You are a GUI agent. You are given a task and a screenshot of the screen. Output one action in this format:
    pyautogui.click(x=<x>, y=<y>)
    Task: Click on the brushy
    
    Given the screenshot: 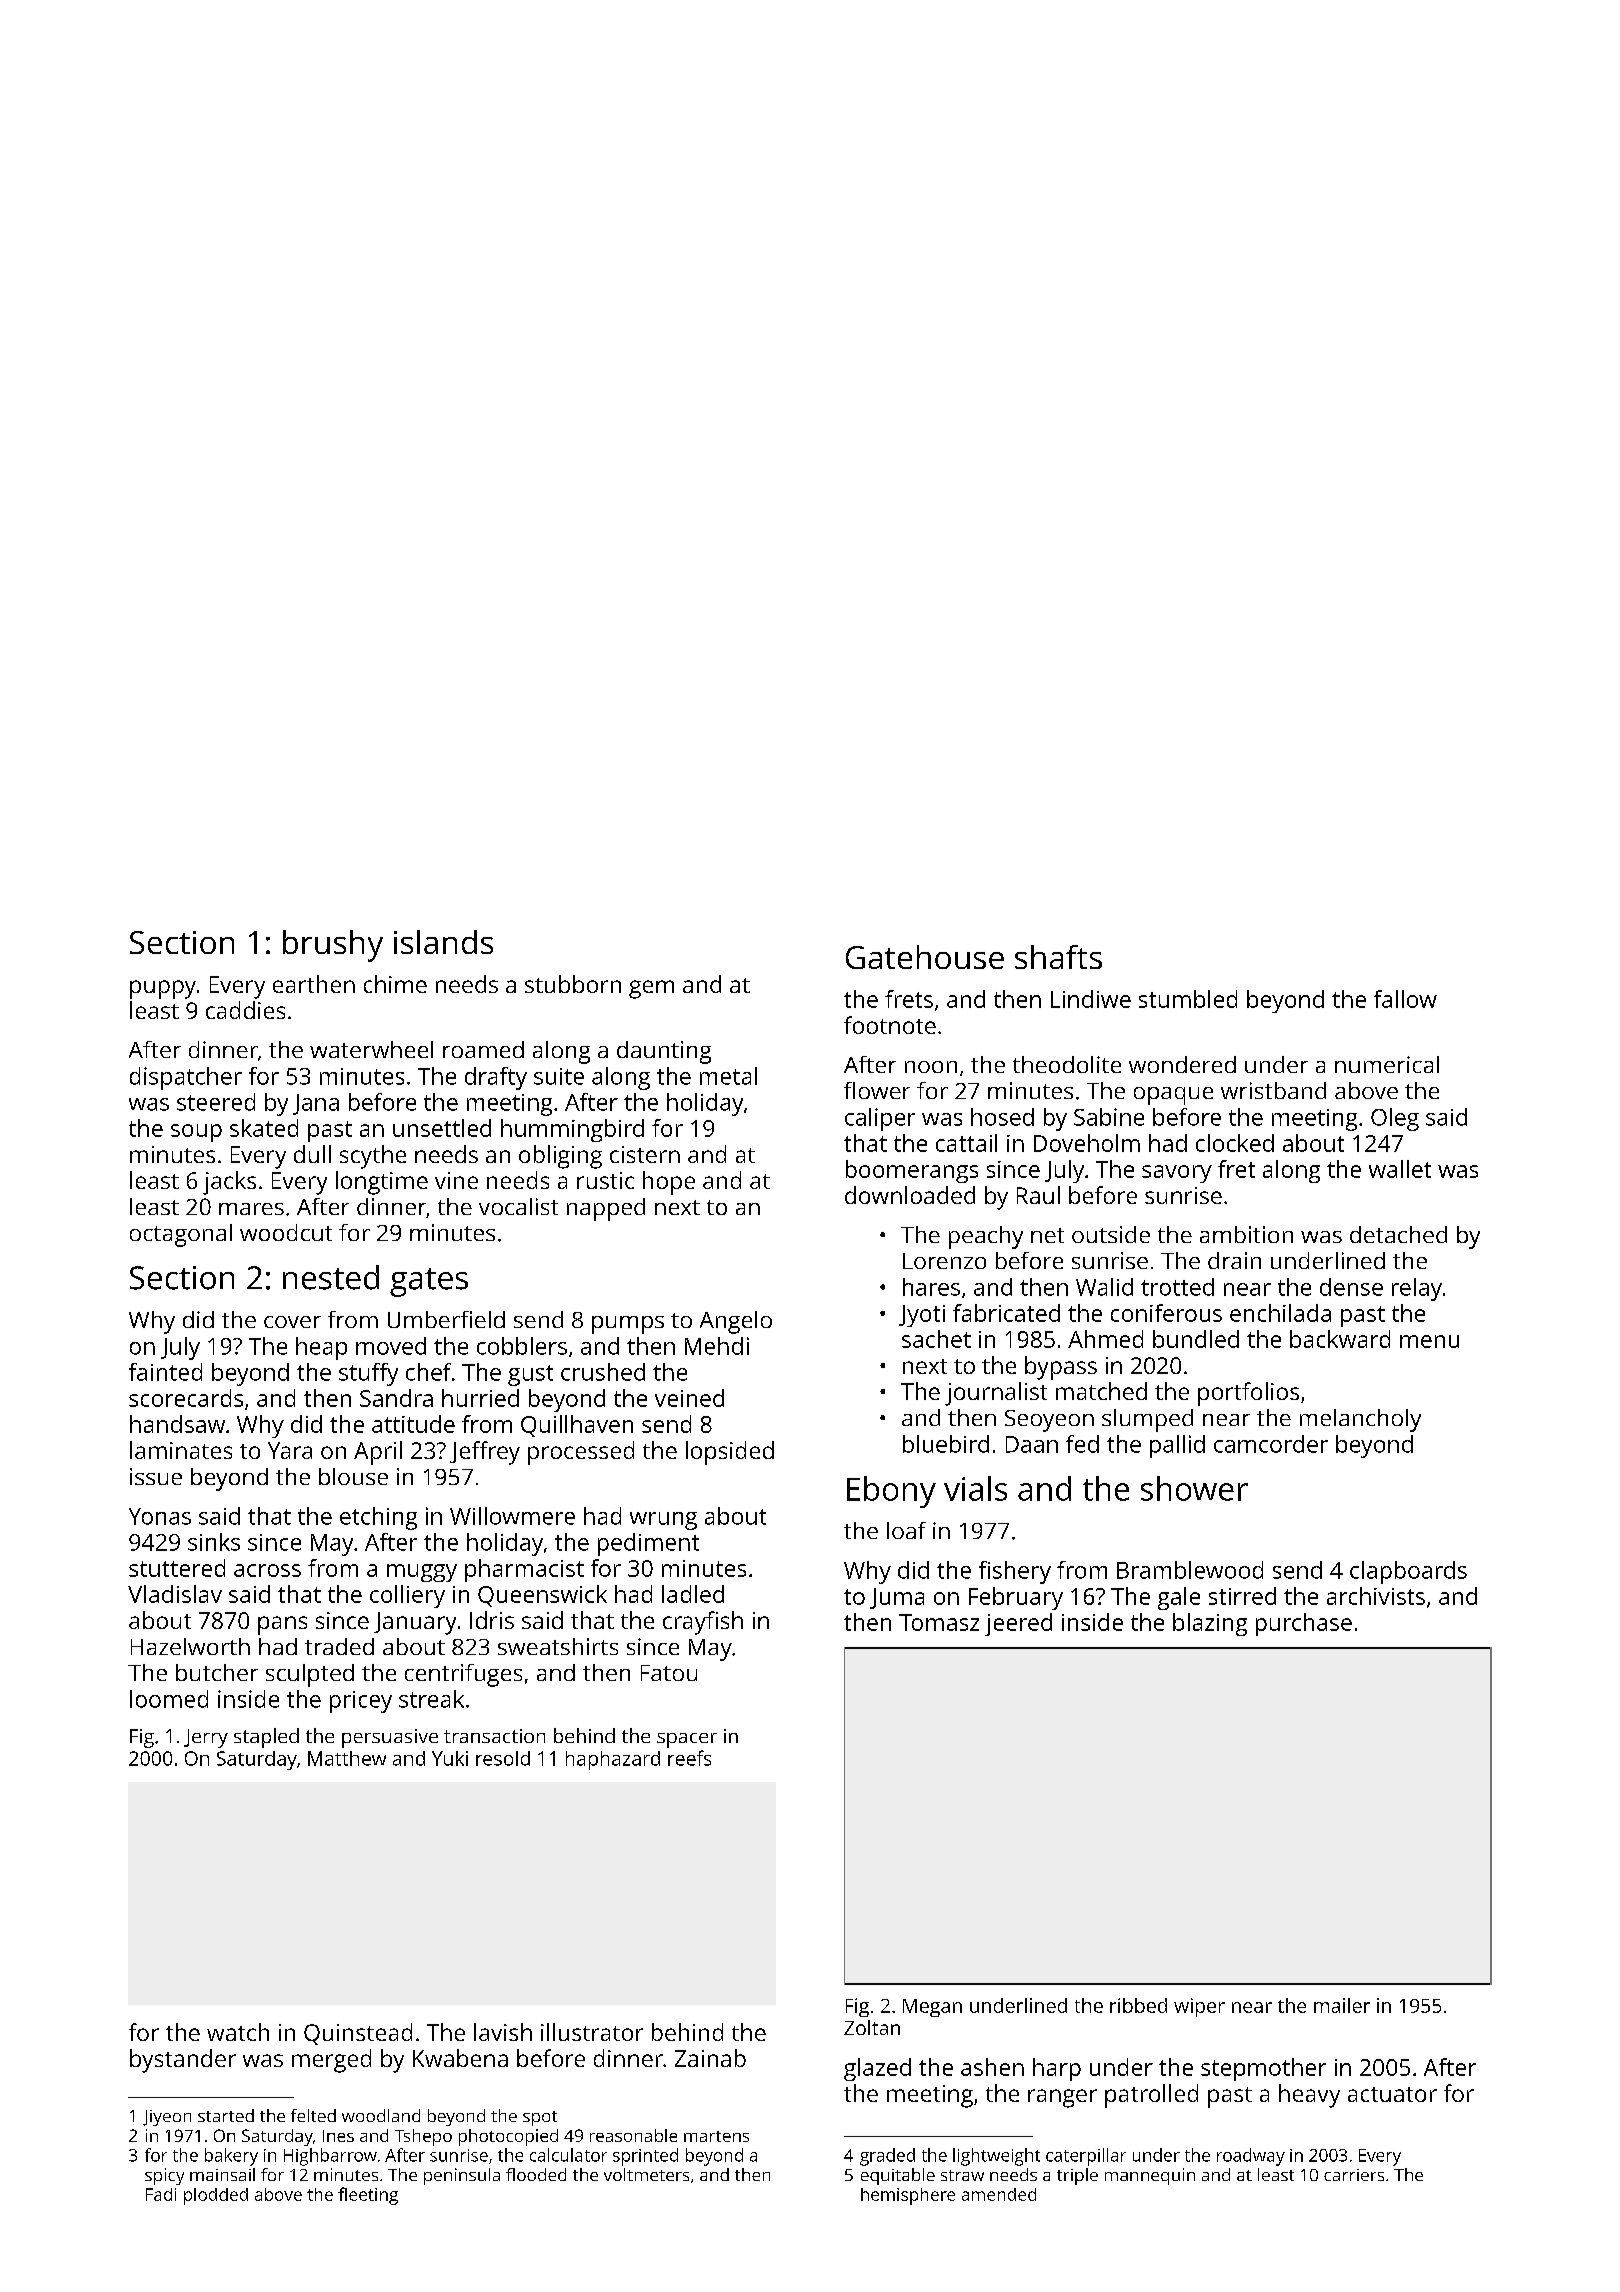 What is the action you would take?
    pyautogui.click(x=333, y=946)
